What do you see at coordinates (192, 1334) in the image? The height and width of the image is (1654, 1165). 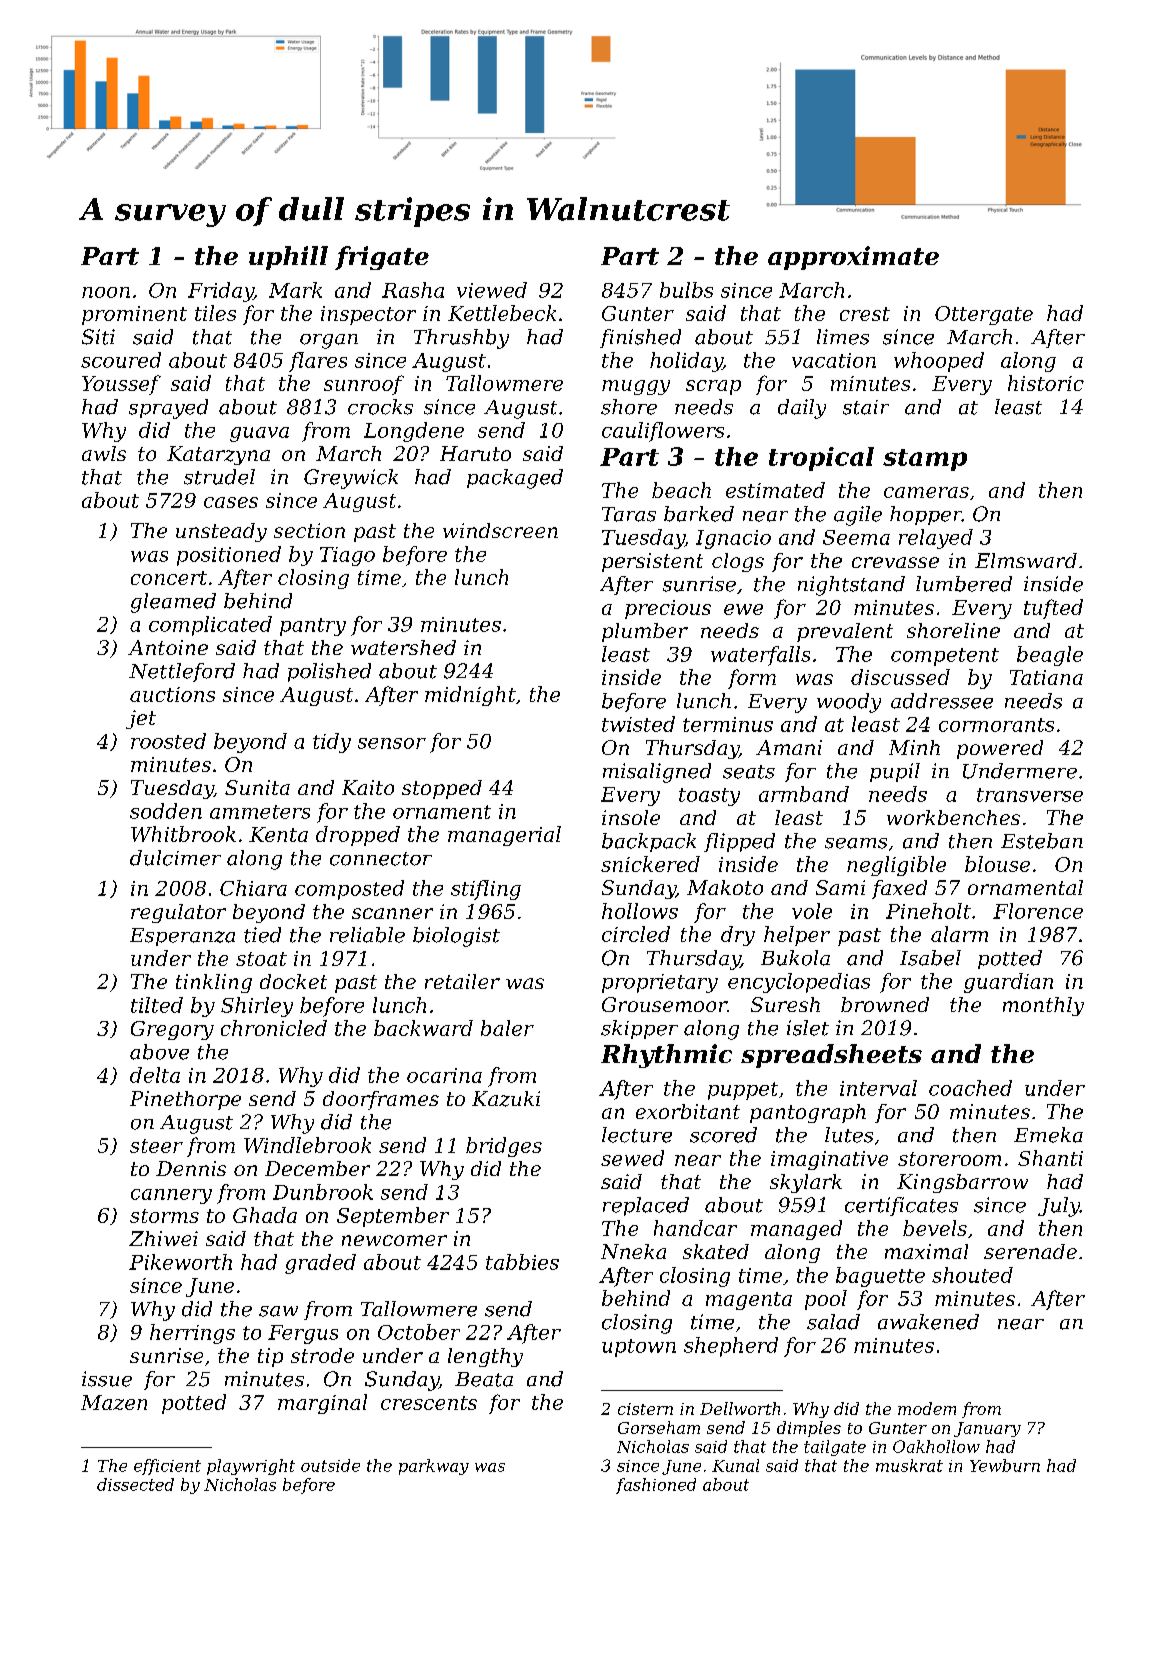 I see `herrings` at bounding box center [192, 1334].
